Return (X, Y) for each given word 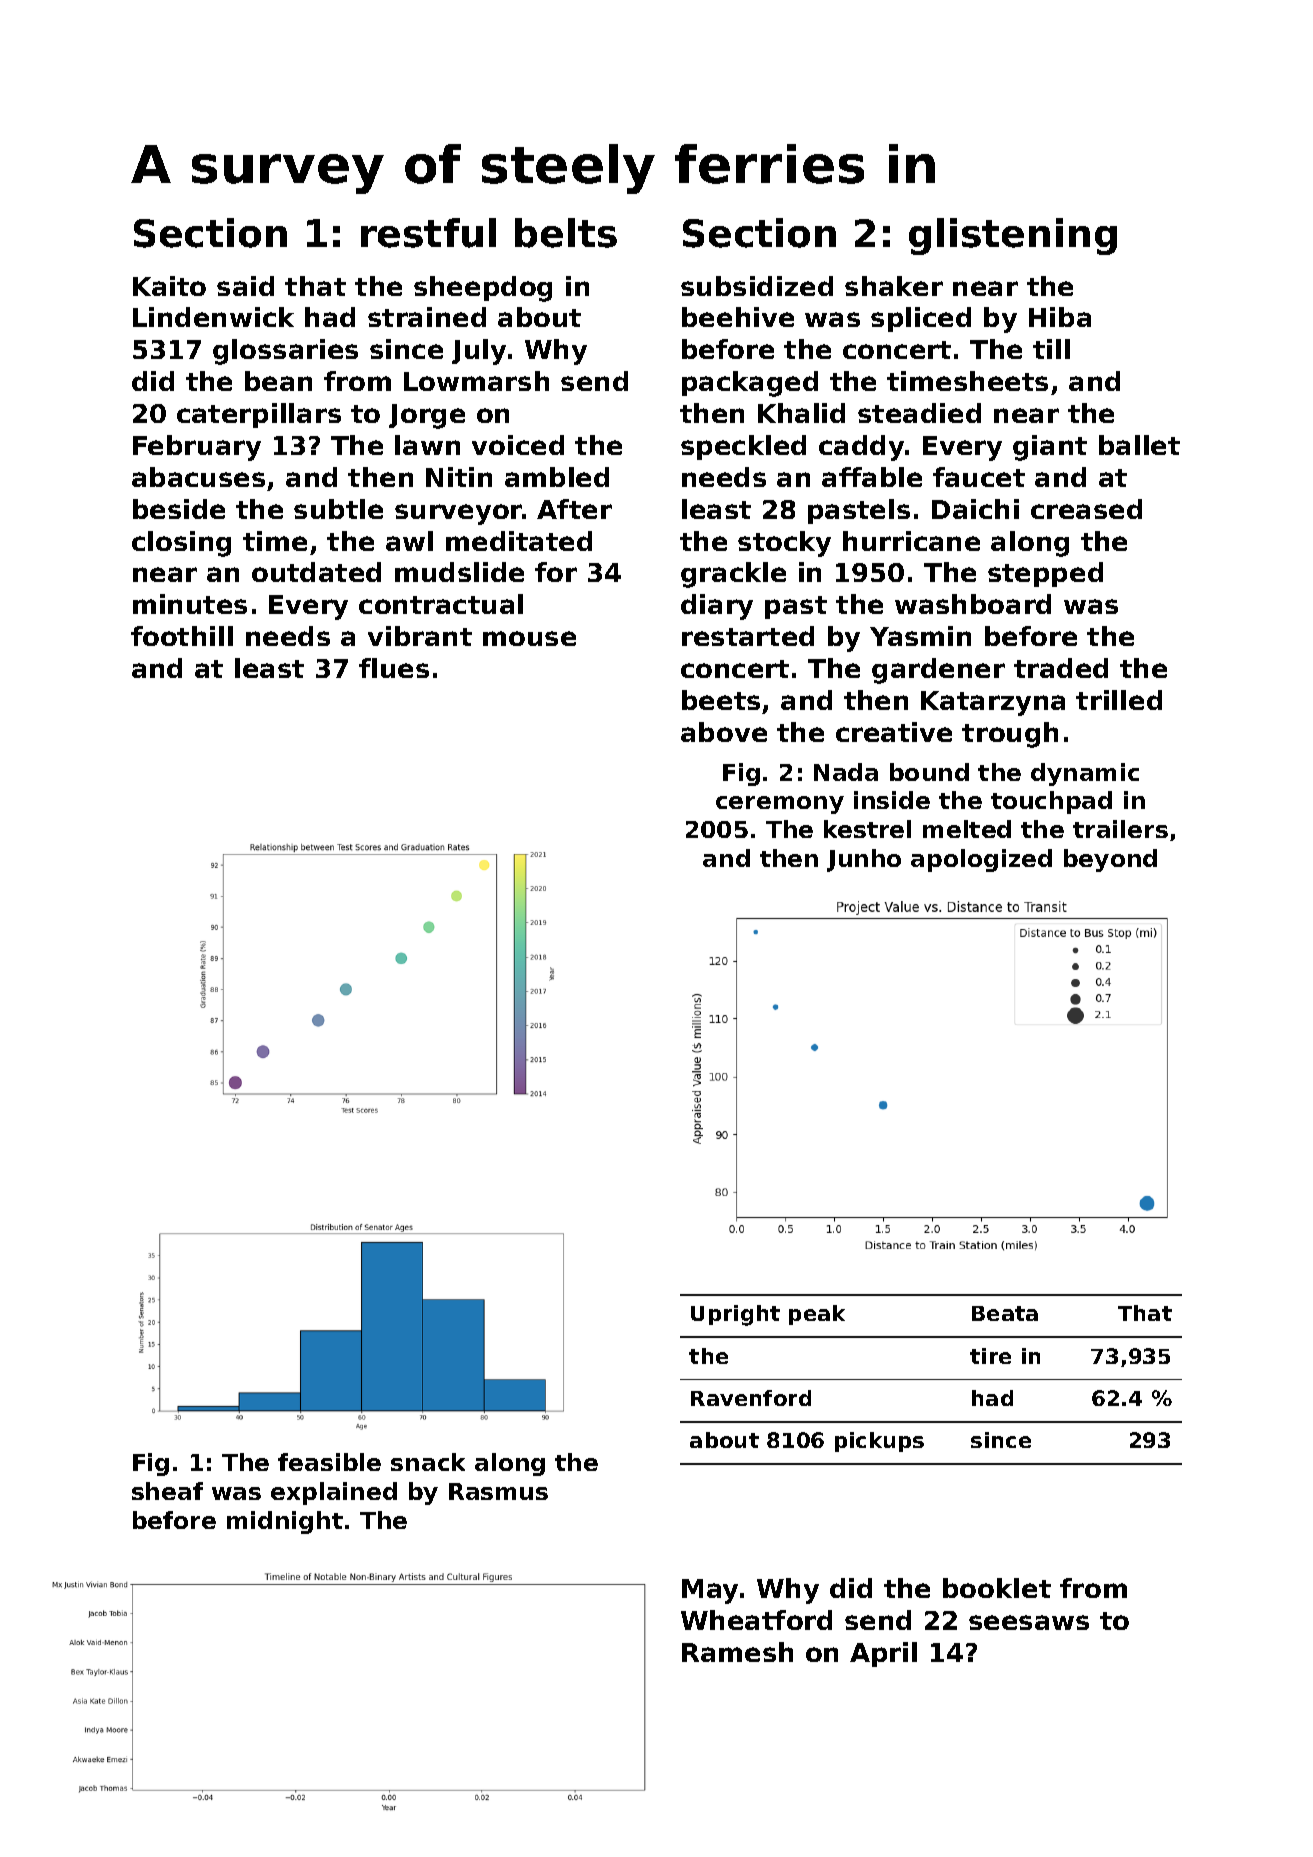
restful (428, 233)
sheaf (167, 1491)
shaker (894, 286)
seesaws (1029, 1622)
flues (394, 668)
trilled (1119, 700)
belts (566, 233)
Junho (864, 860)
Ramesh (737, 1652)
